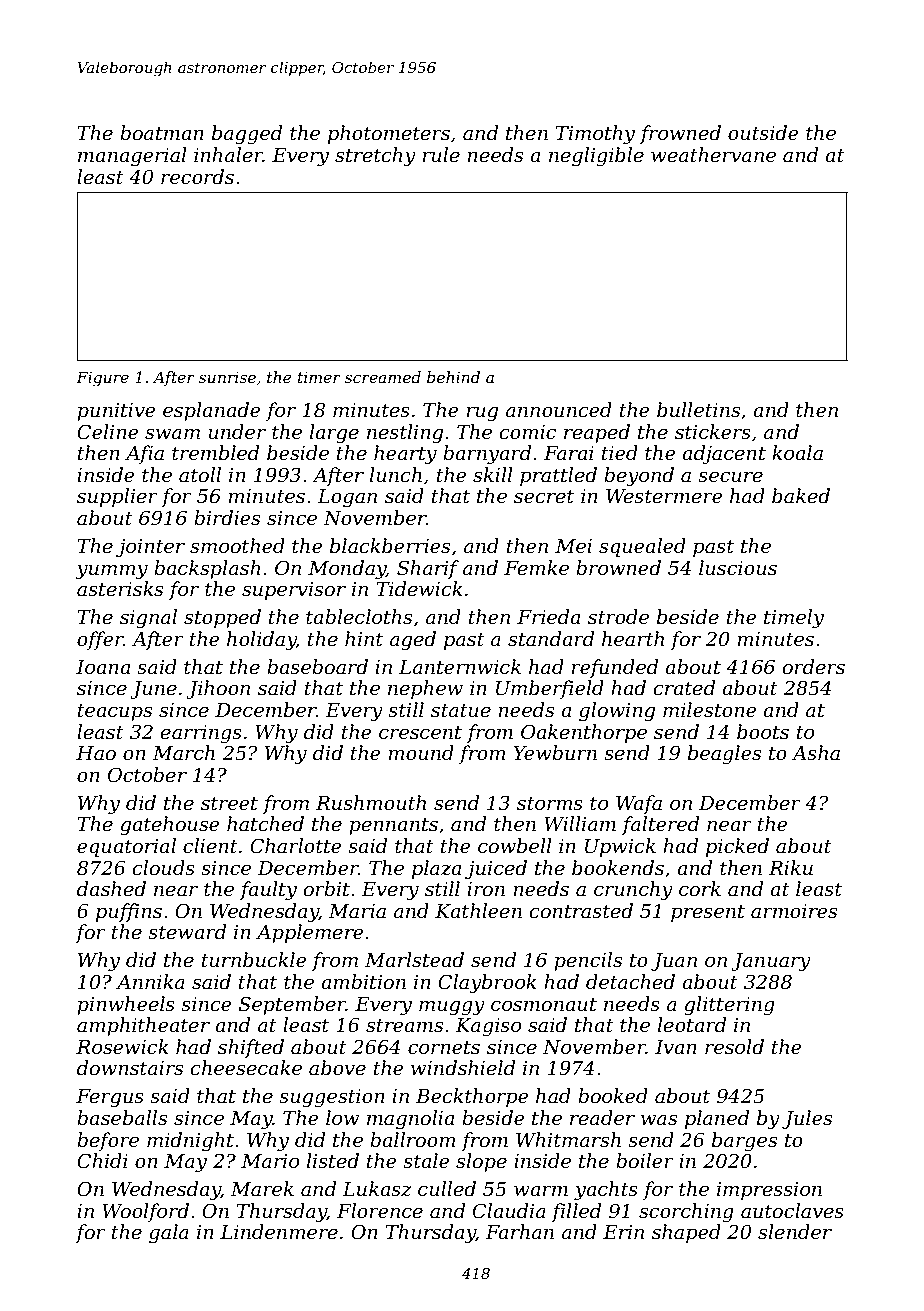 This screenshot has height=1311, width=924. Describe the element at coordinates (389, 134) in the screenshot. I see `photometers` at that location.
